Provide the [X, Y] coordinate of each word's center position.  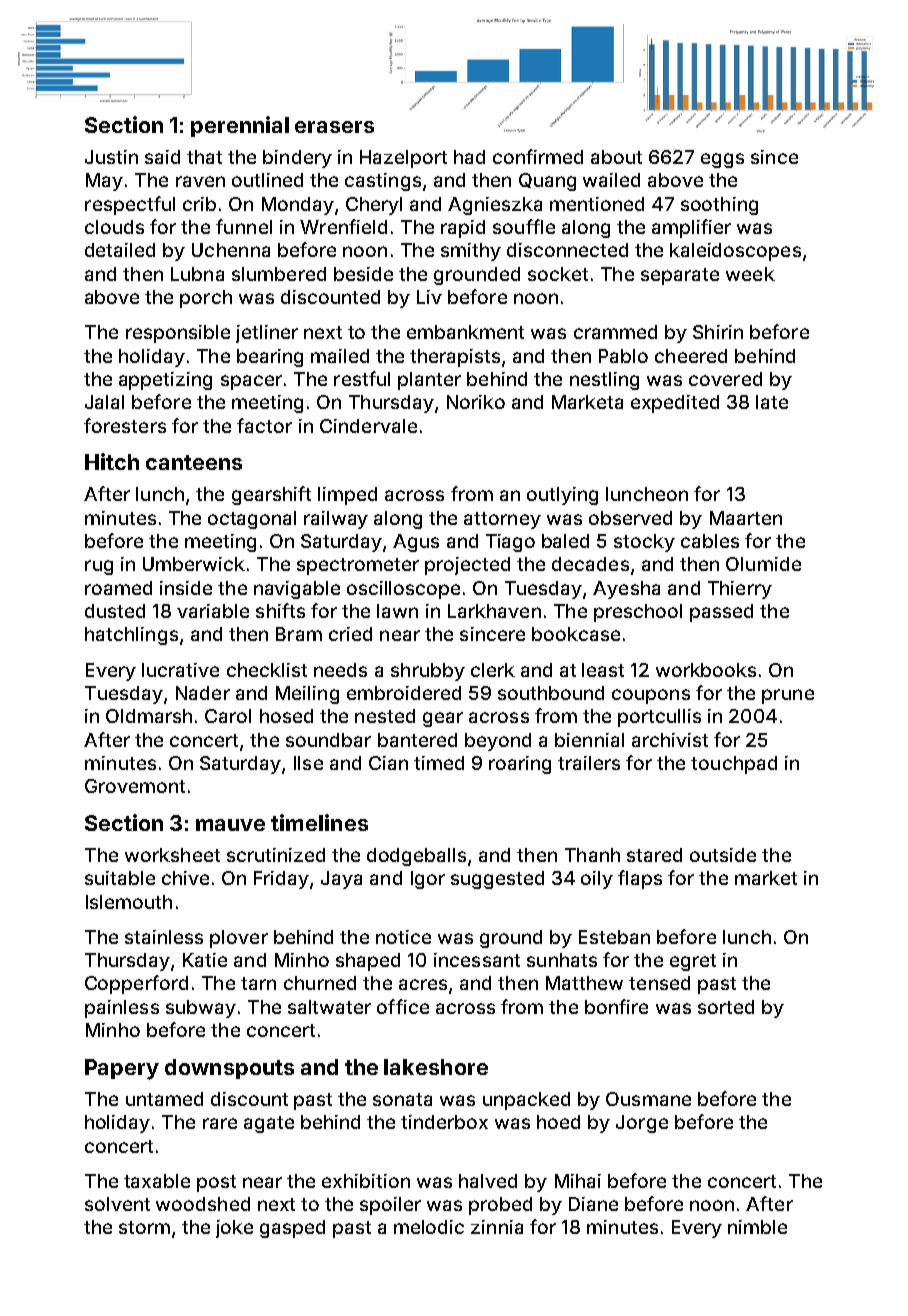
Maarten [746, 518]
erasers [334, 127]
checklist [267, 670]
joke [234, 1229]
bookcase [576, 634]
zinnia [497, 1227]
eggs [722, 160]
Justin [111, 157]
